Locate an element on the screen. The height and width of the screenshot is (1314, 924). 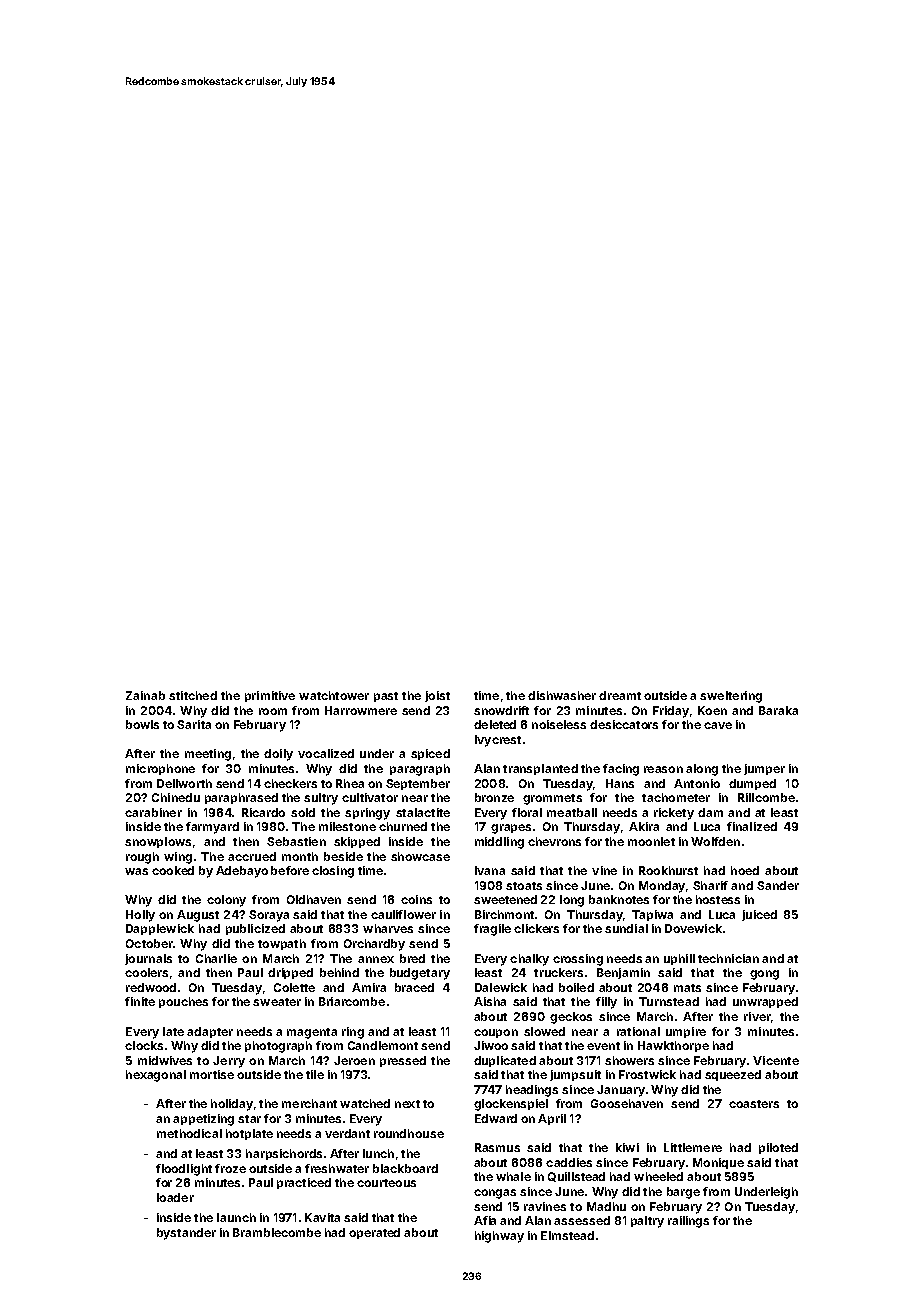
checkers is located at coordinates (290, 783).
